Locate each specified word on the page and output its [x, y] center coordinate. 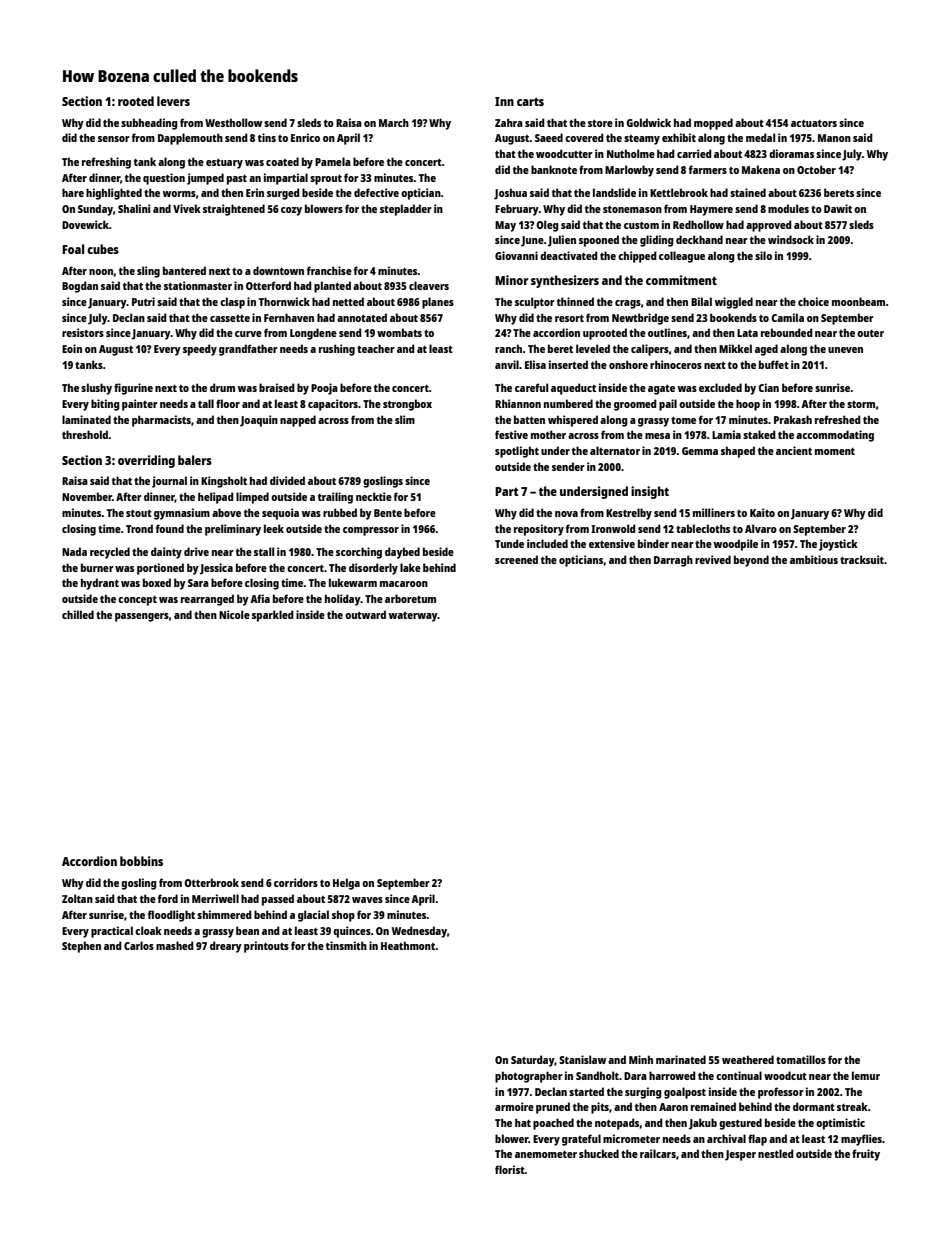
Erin [255, 192]
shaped [738, 452]
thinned [575, 301]
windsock [791, 239]
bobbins [141, 861]
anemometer [546, 1154]
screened [516, 559]
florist [510, 1169]
